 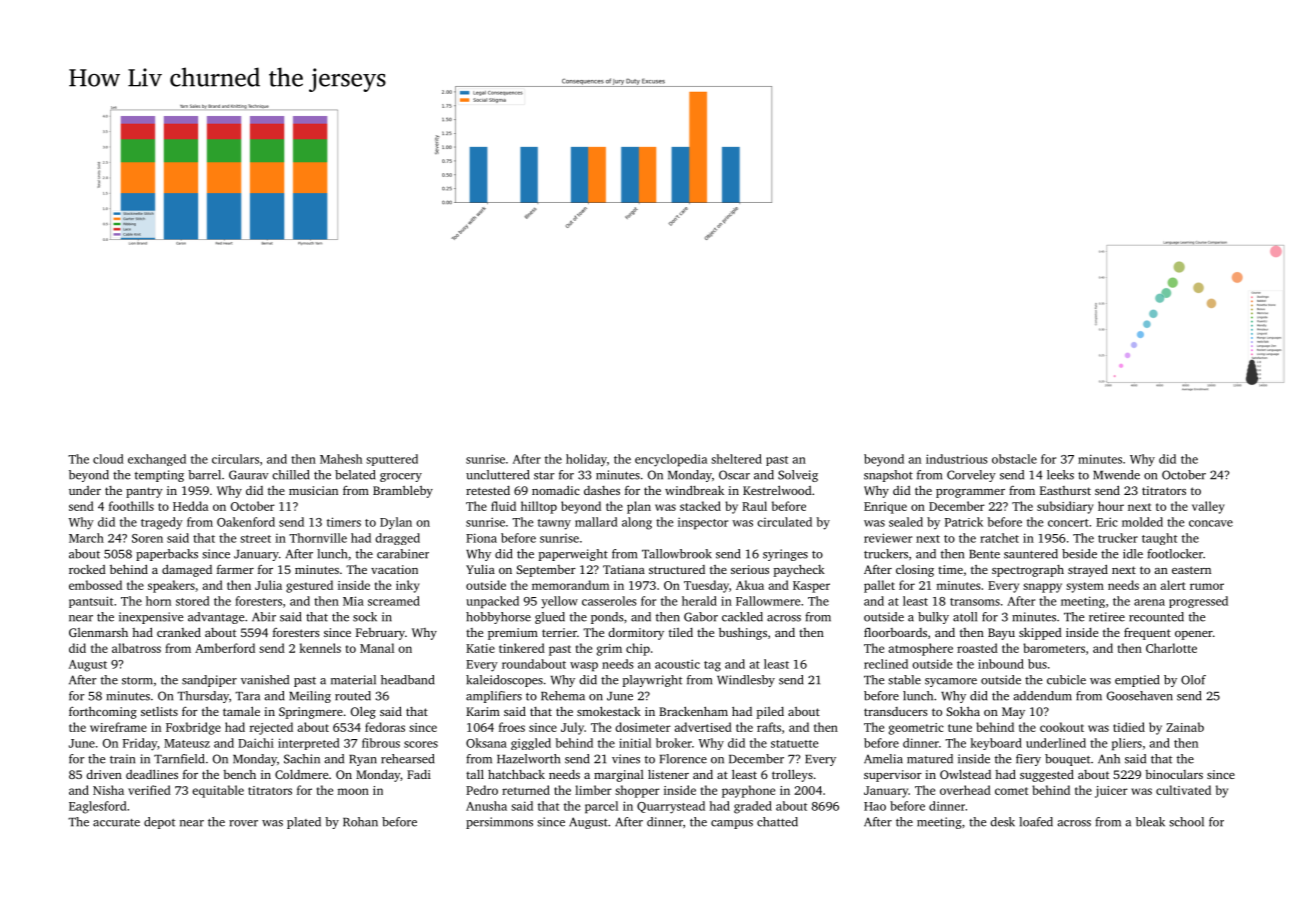 I want to click on concert, so click(x=1068, y=523).
